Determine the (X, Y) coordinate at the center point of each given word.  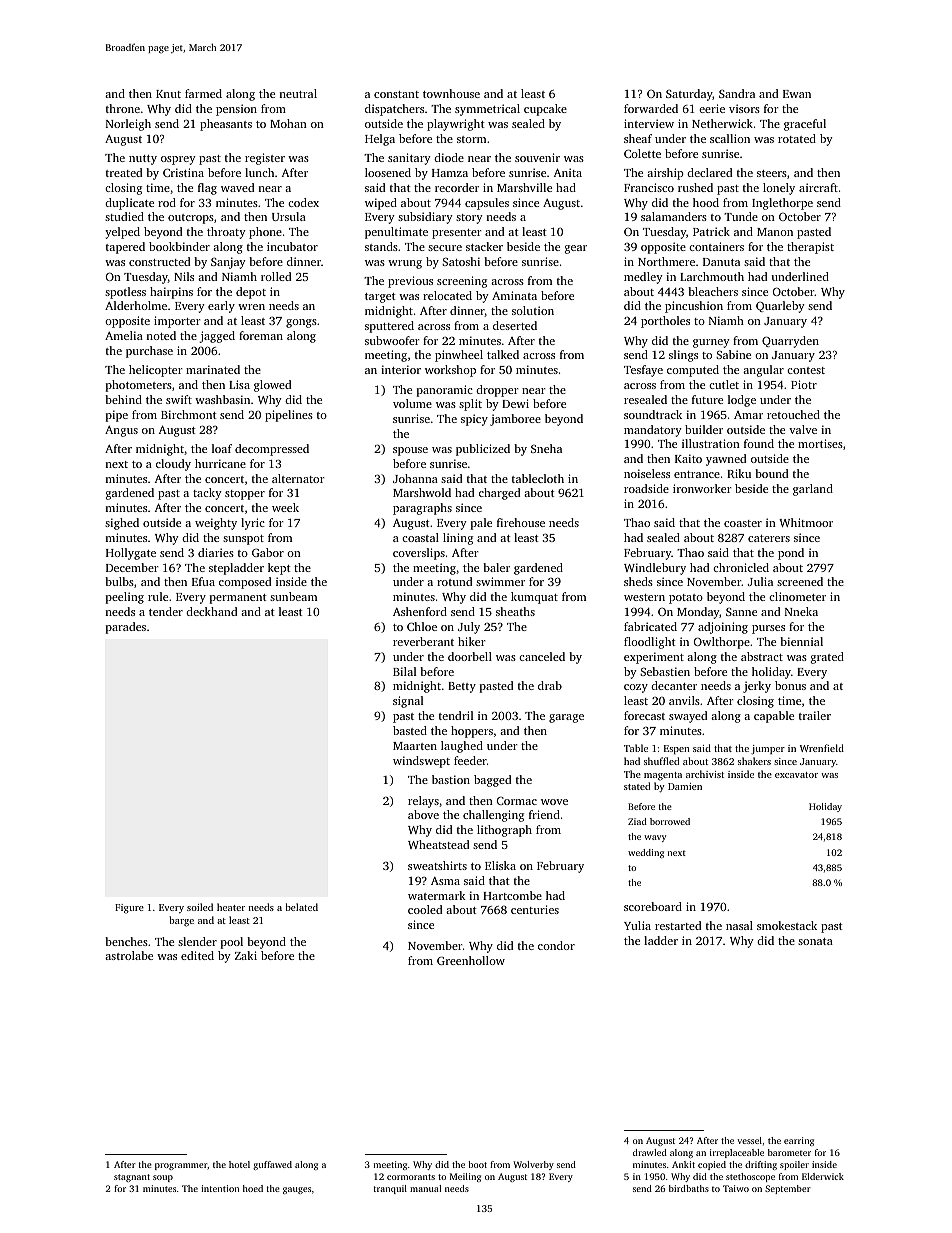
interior (401, 369)
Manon (775, 232)
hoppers (472, 732)
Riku (739, 473)
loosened (388, 172)
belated (302, 907)
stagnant (132, 1178)
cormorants (411, 1177)
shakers (754, 761)
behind (123, 399)
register (265, 159)
